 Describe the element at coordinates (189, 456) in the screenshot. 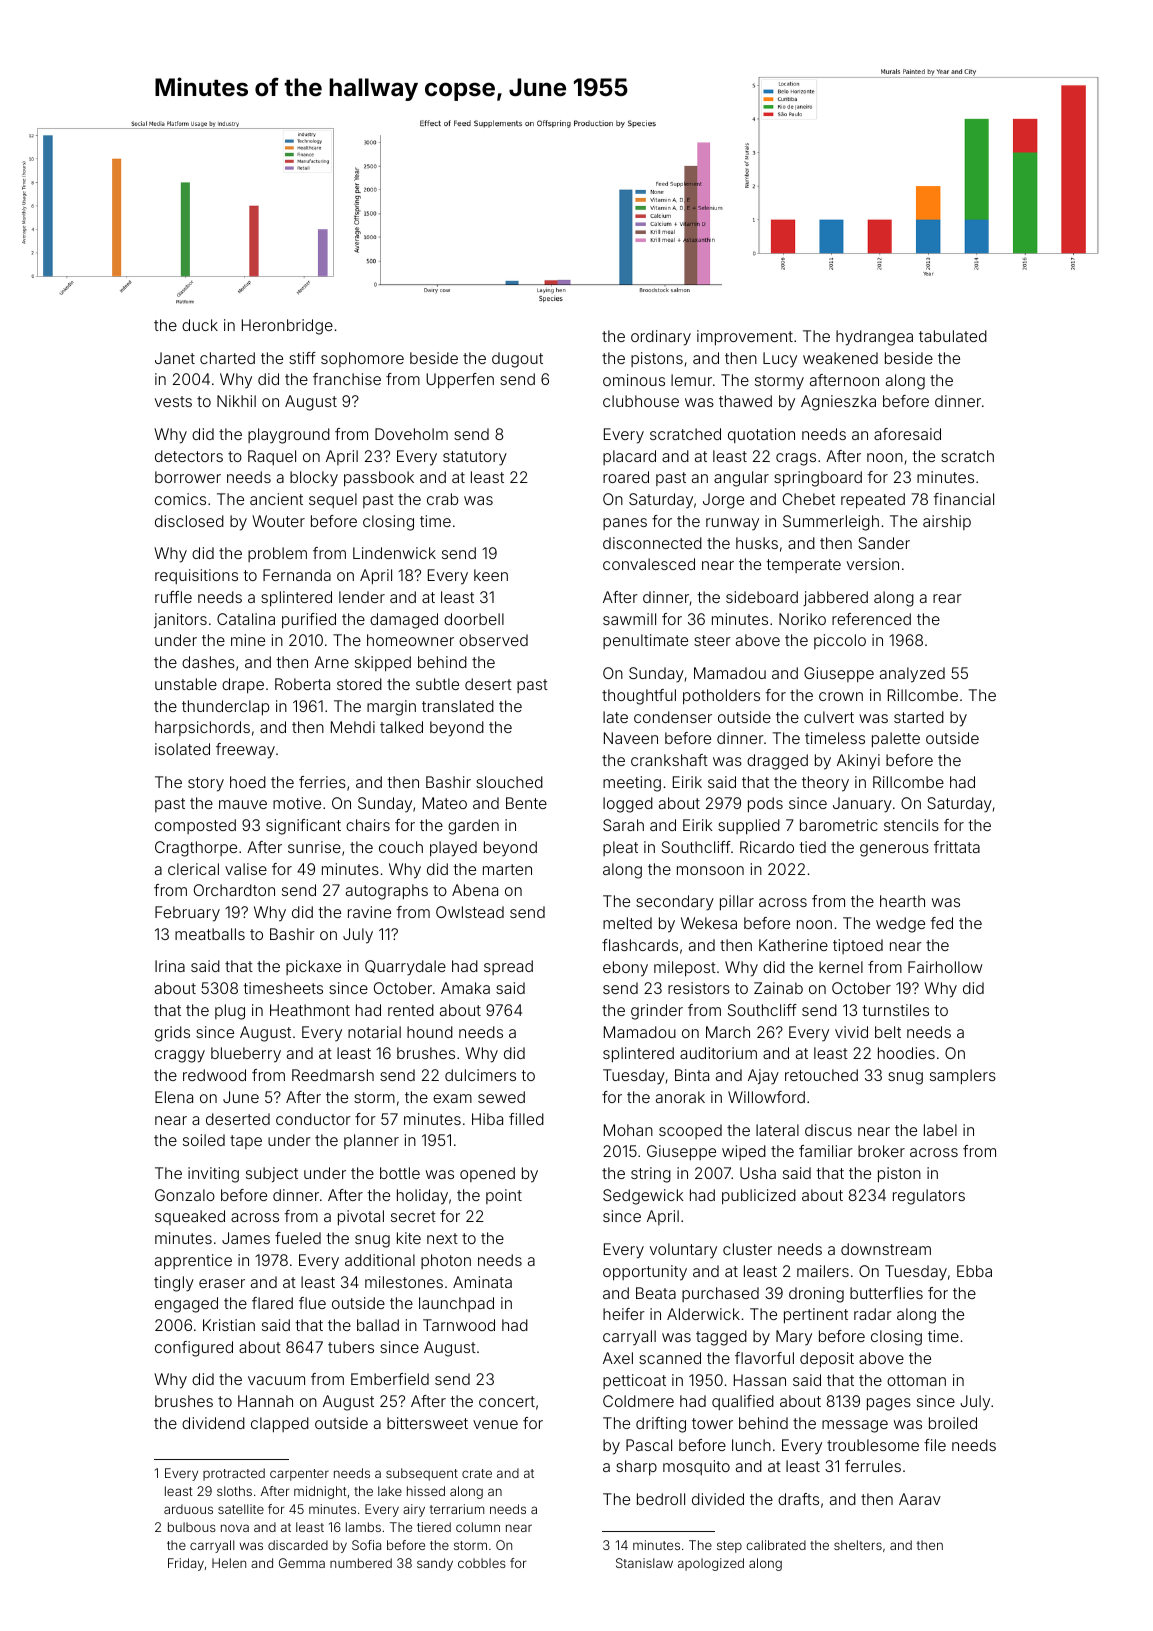

I see `detectors` at that location.
